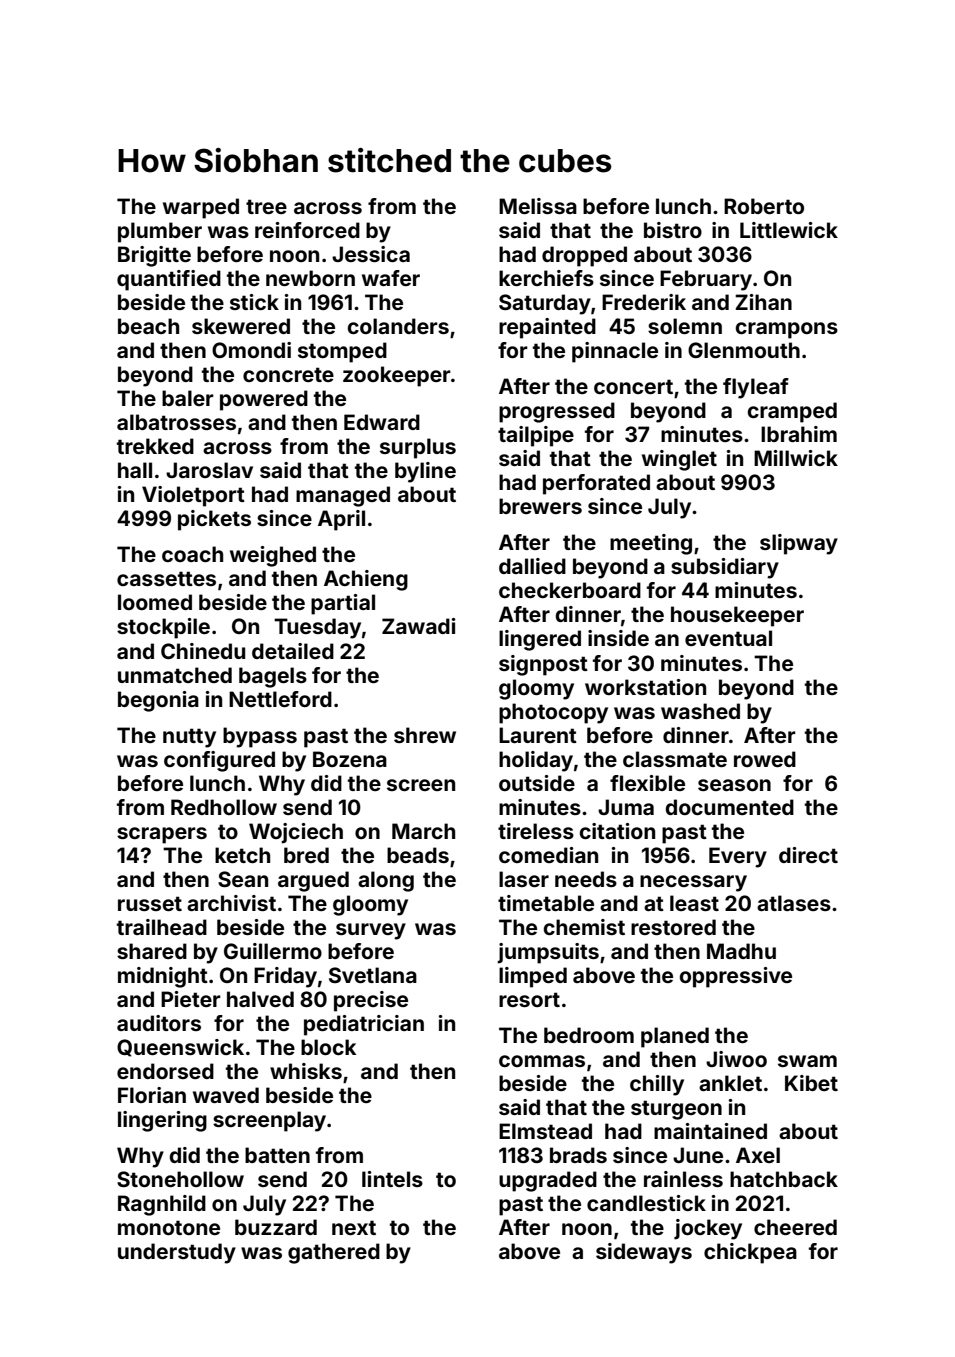  Describe the element at coordinates (188, 398) in the screenshot. I see `baler` at that location.
